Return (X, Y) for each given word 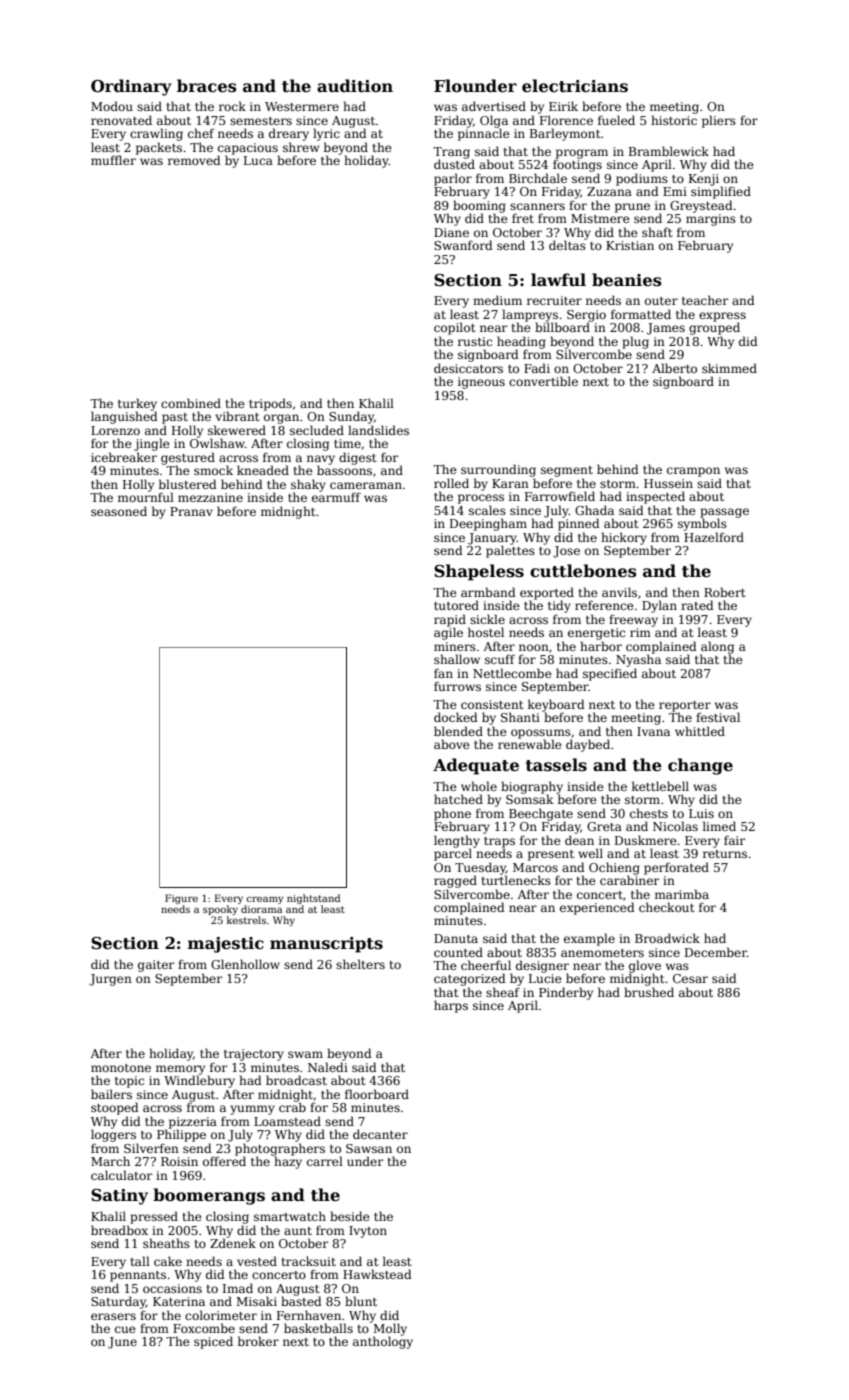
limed (719, 826)
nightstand (313, 899)
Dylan (659, 606)
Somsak (530, 799)
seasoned (119, 511)
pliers (719, 121)
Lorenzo (115, 430)
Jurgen (110, 980)
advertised (494, 106)
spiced (213, 1342)
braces (206, 86)
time (347, 443)
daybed (588, 745)
